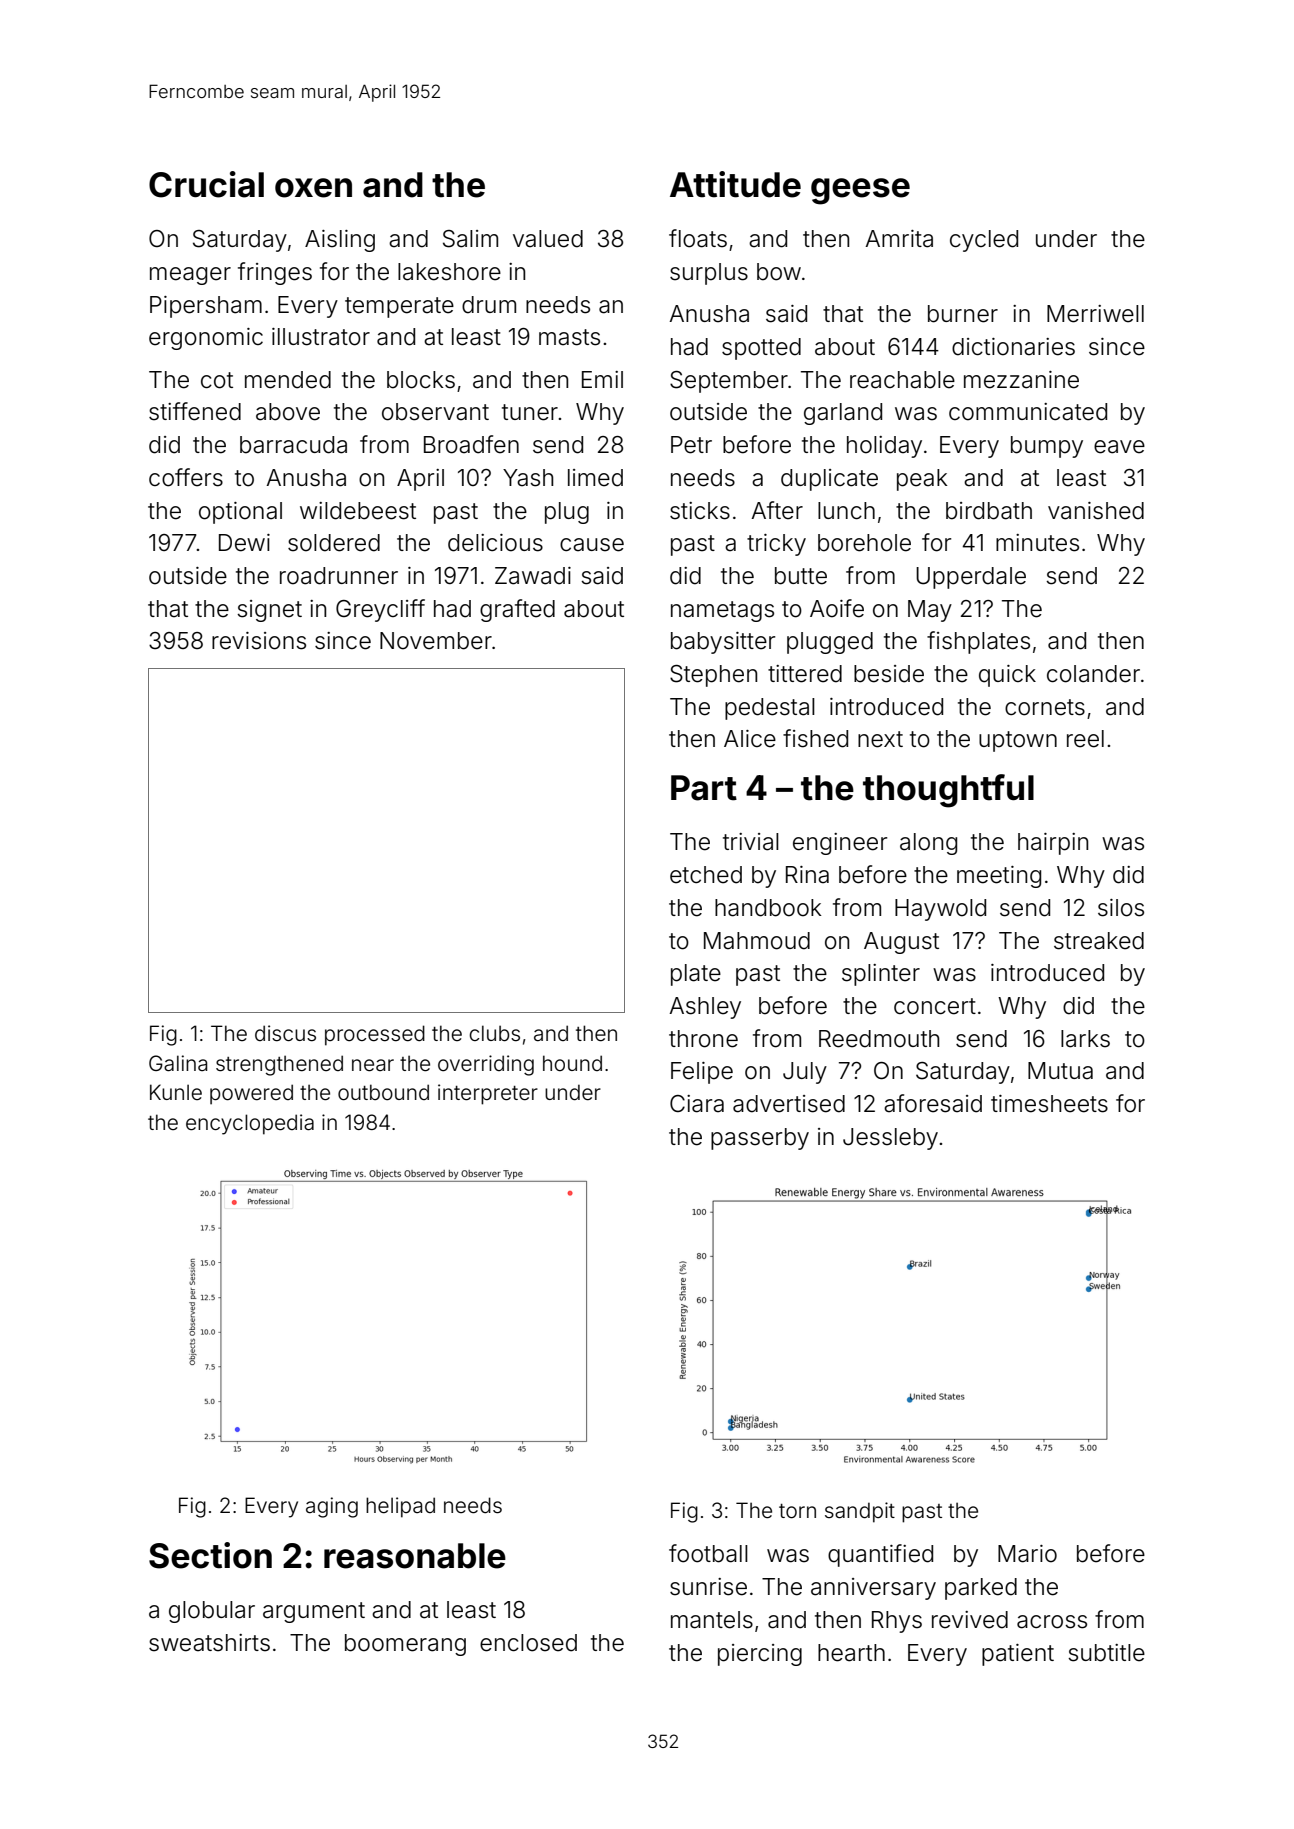 The image size is (1294, 1829). Describe the element at coordinates (851, 1653) in the document. I see `hearth` at that location.
